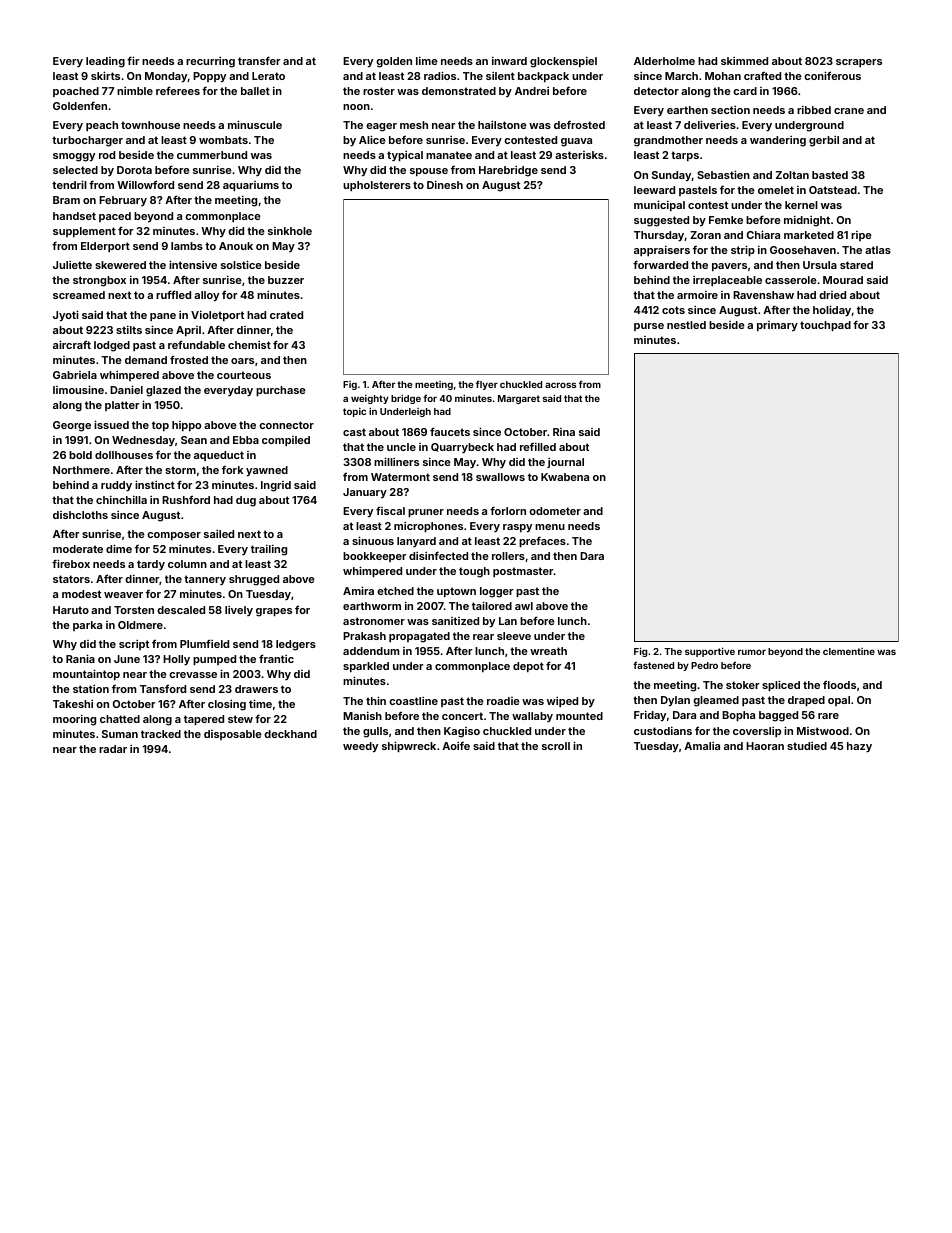  What do you see at coordinates (555, 511) in the page?
I see `odometer` at bounding box center [555, 511].
